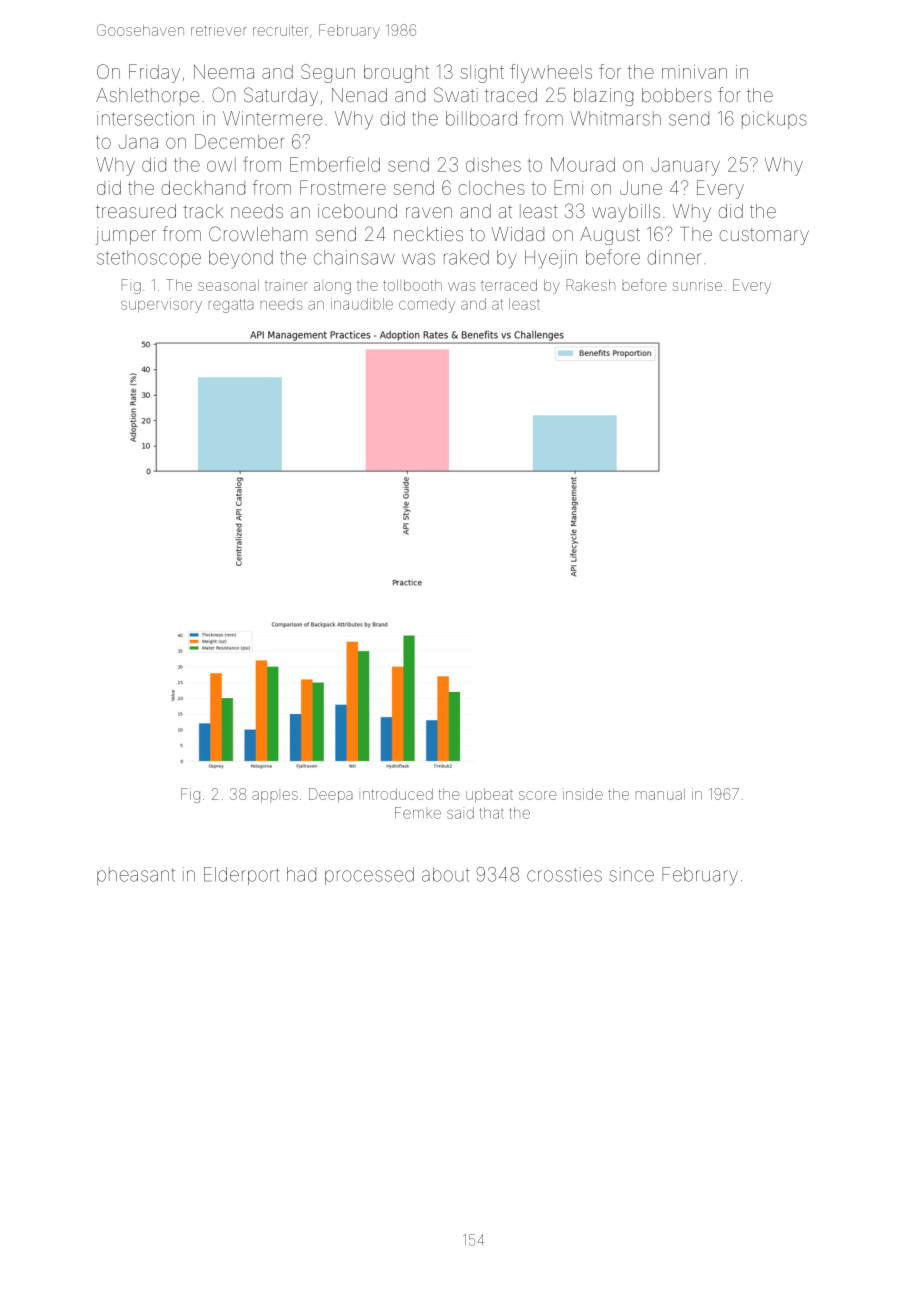 This page has width=924, height=1314. I want to click on apples, so click(275, 797).
